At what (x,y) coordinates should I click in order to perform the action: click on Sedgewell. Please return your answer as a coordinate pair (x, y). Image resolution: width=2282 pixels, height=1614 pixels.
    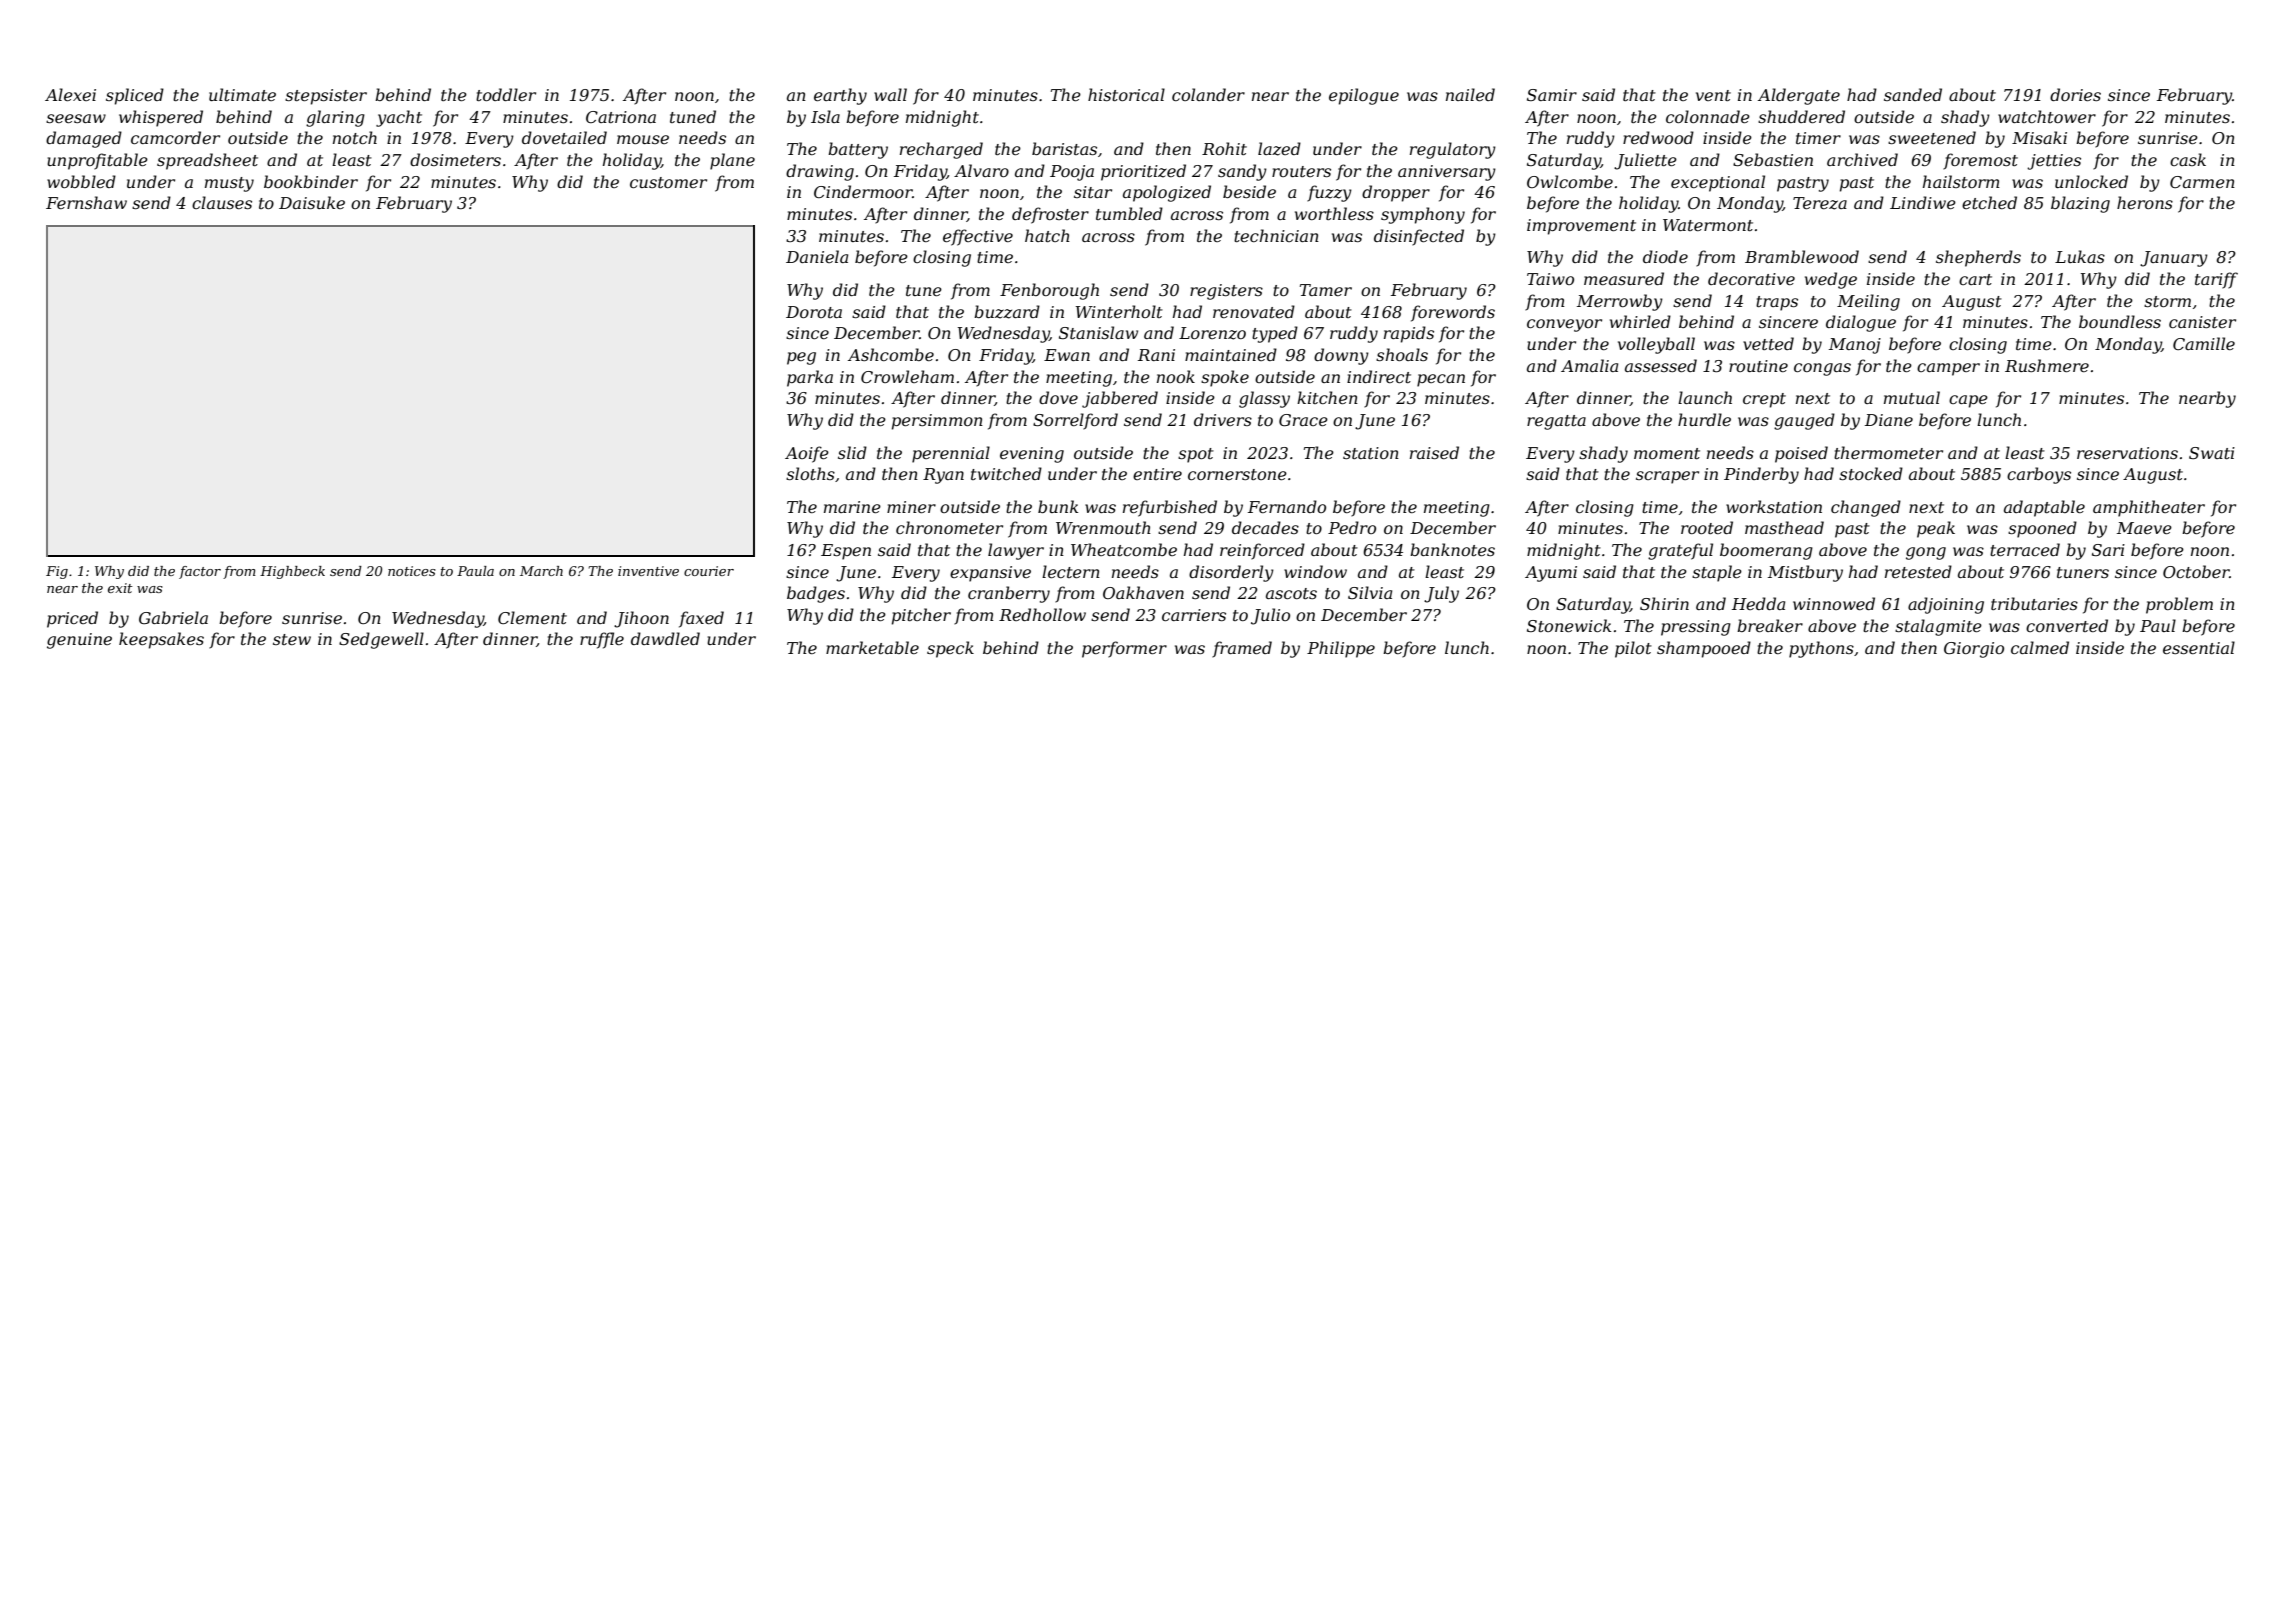
    Looking at the image, I should click on (381, 640).
